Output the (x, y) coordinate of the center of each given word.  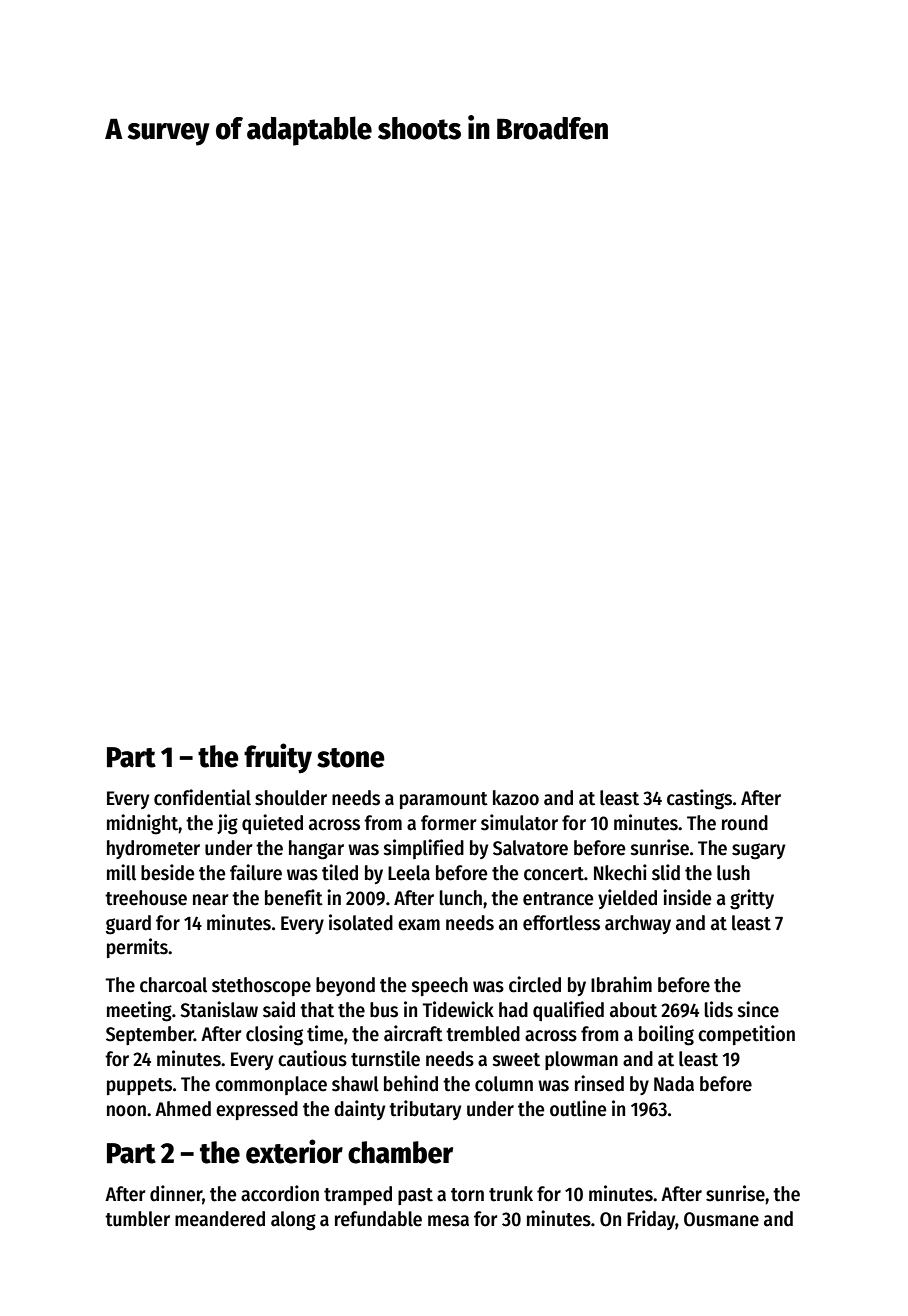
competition (746, 1035)
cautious (312, 1058)
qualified (568, 1011)
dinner (176, 1193)
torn (467, 1195)
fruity (278, 758)
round (745, 823)
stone (351, 758)
